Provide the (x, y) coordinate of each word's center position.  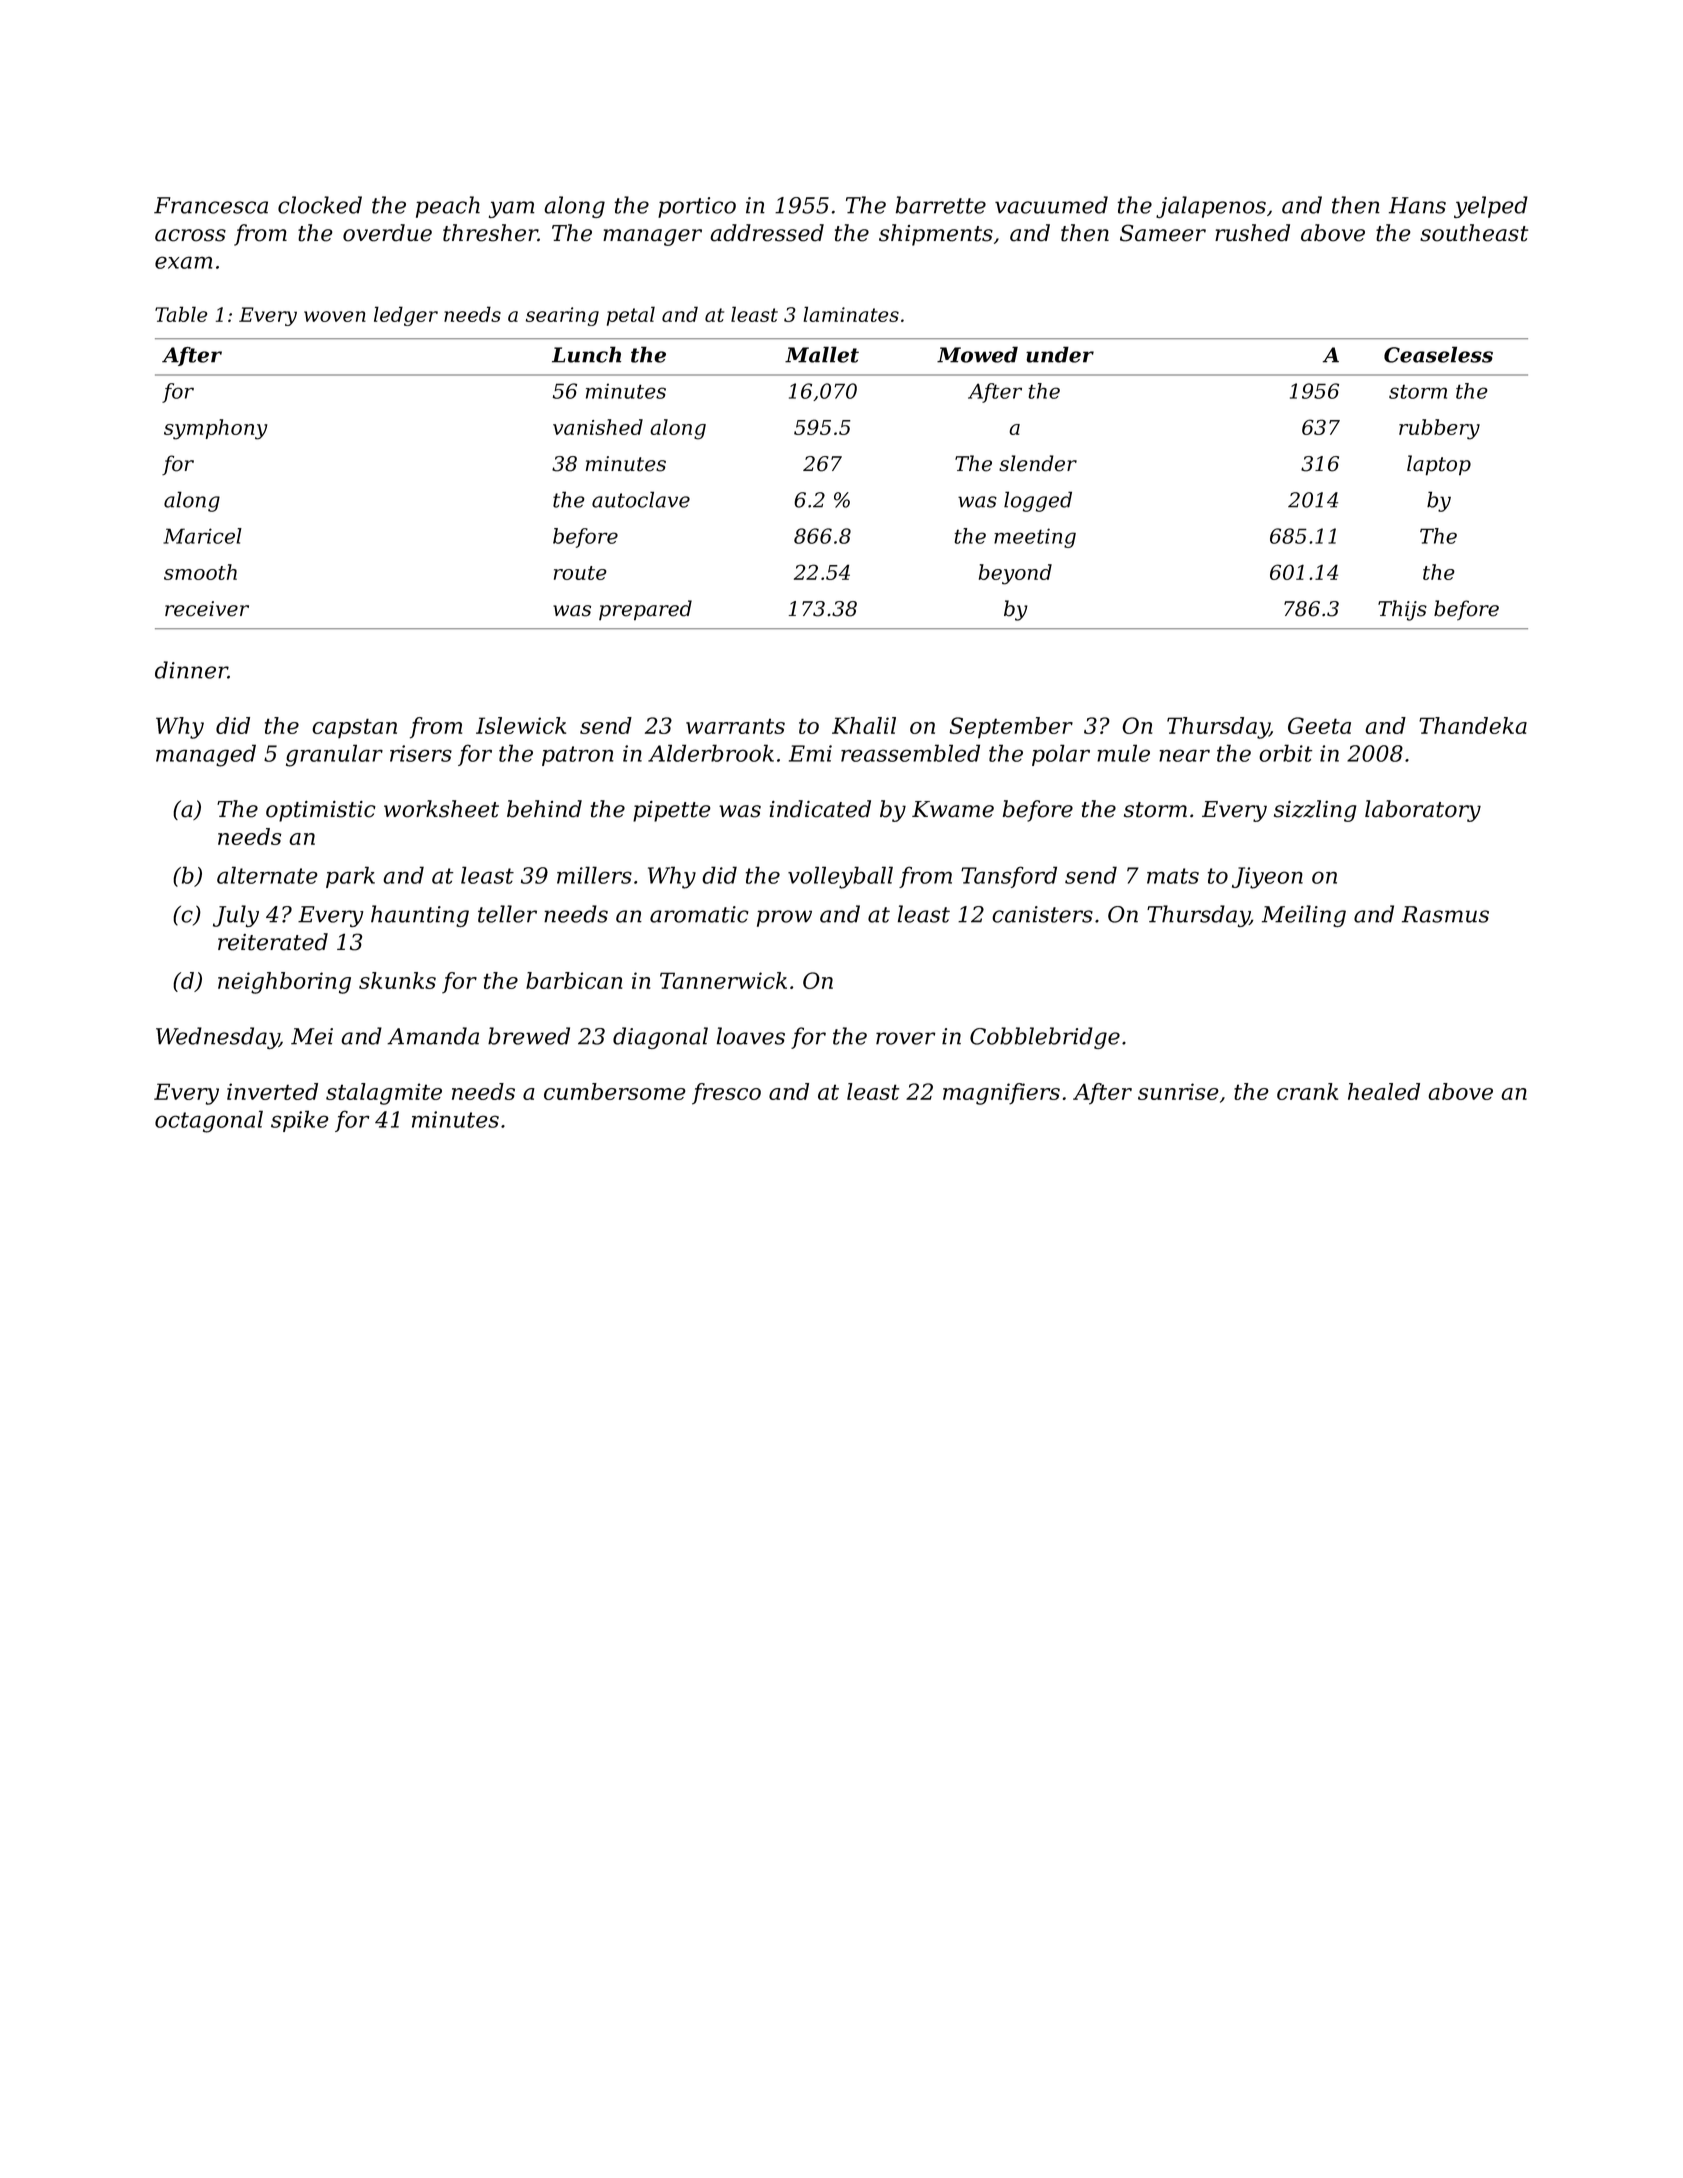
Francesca (211, 205)
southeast (1474, 233)
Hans (1417, 205)
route (580, 573)
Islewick (521, 725)
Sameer (1163, 233)
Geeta (1319, 725)
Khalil (864, 725)
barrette (941, 205)
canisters (1042, 914)
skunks (397, 980)
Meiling (1304, 916)
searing (562, 316)
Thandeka (1473, 725)
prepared (645, 610)
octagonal (209, 1121)
